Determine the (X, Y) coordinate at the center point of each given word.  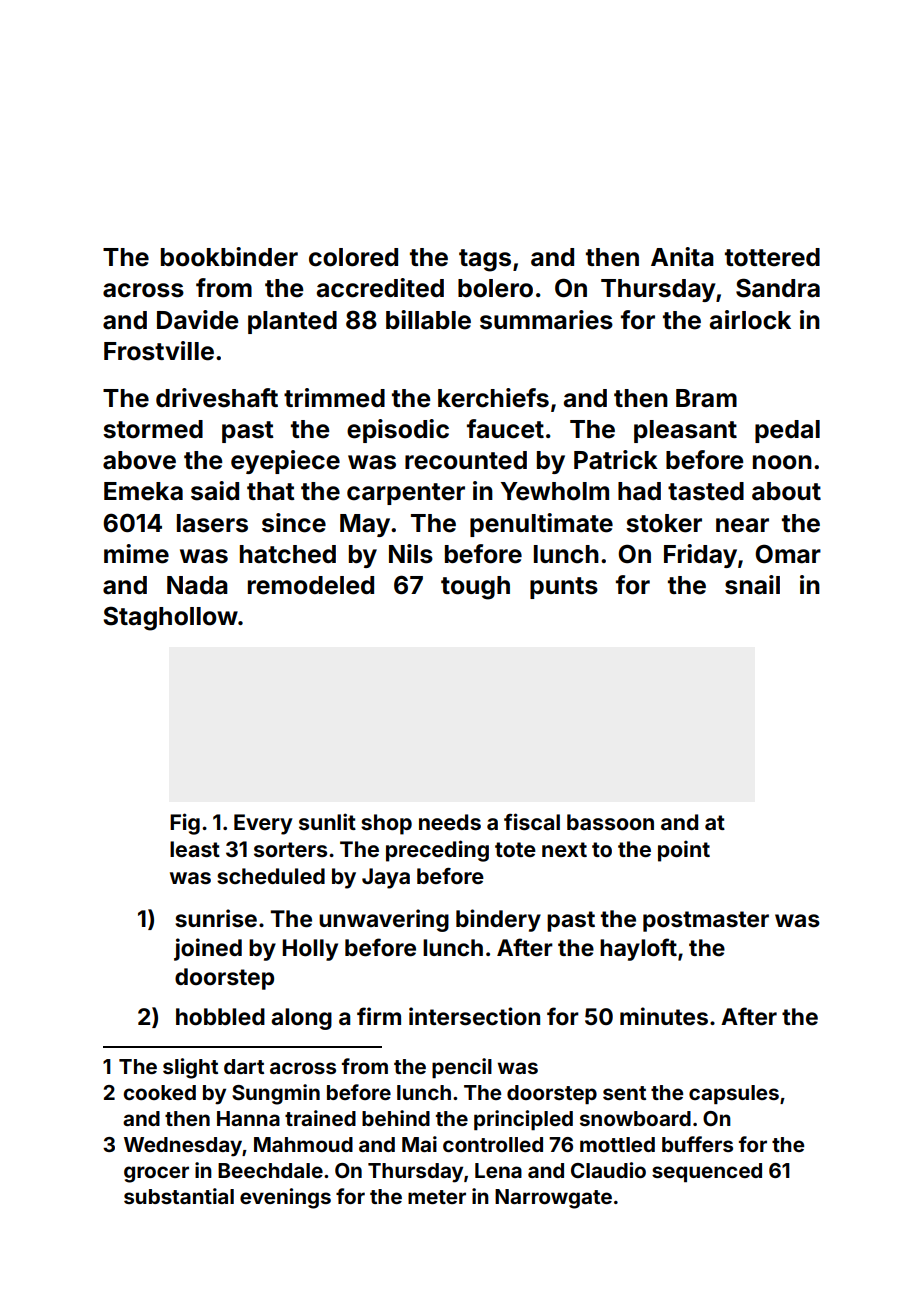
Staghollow (170, 618)
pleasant (685, 431)
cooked (159, 1092)
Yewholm (555, 491)
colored (353, 257)
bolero (495, 288)
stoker (664, 523)
